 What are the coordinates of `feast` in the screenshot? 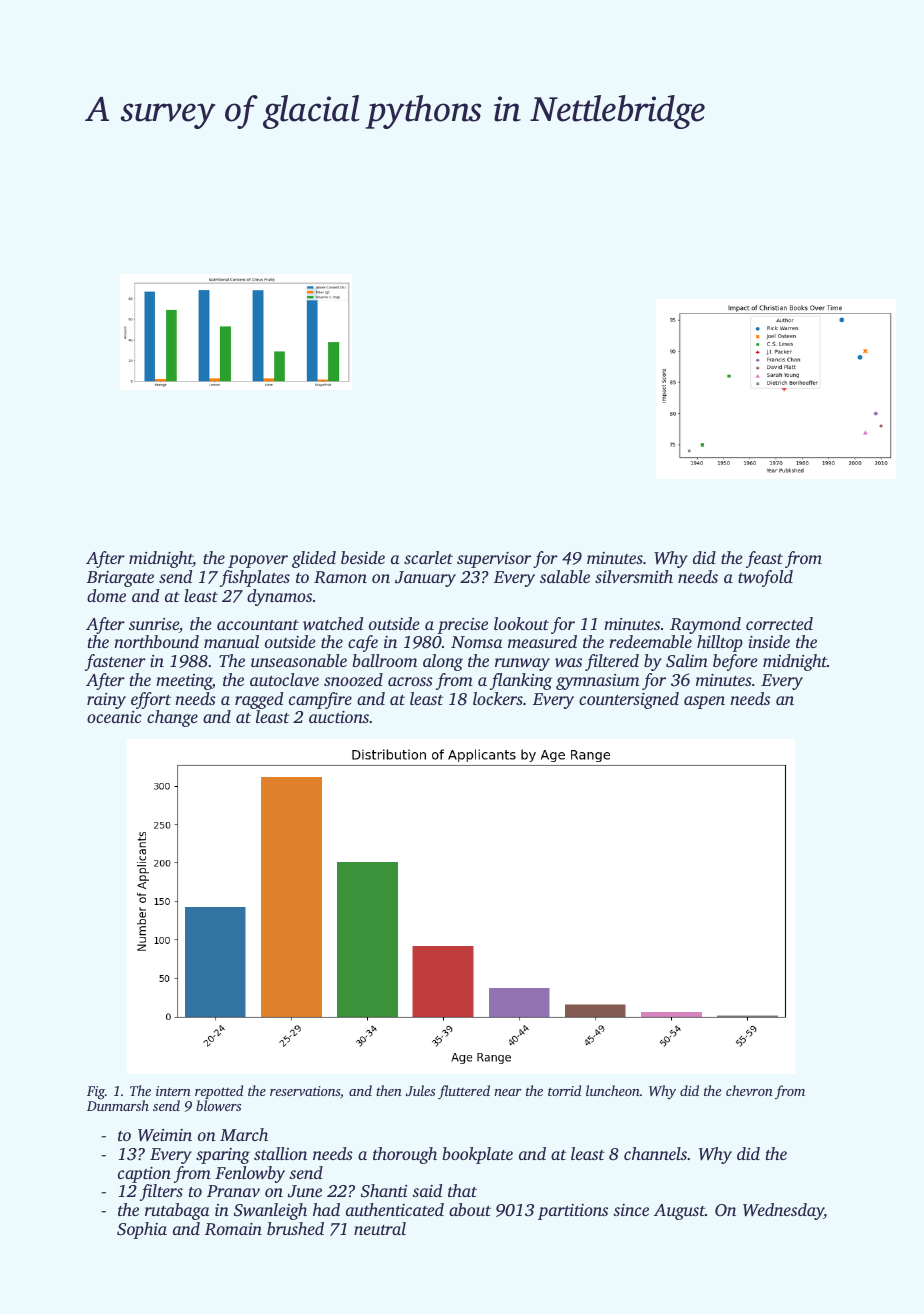 It's located at (764, 559).
